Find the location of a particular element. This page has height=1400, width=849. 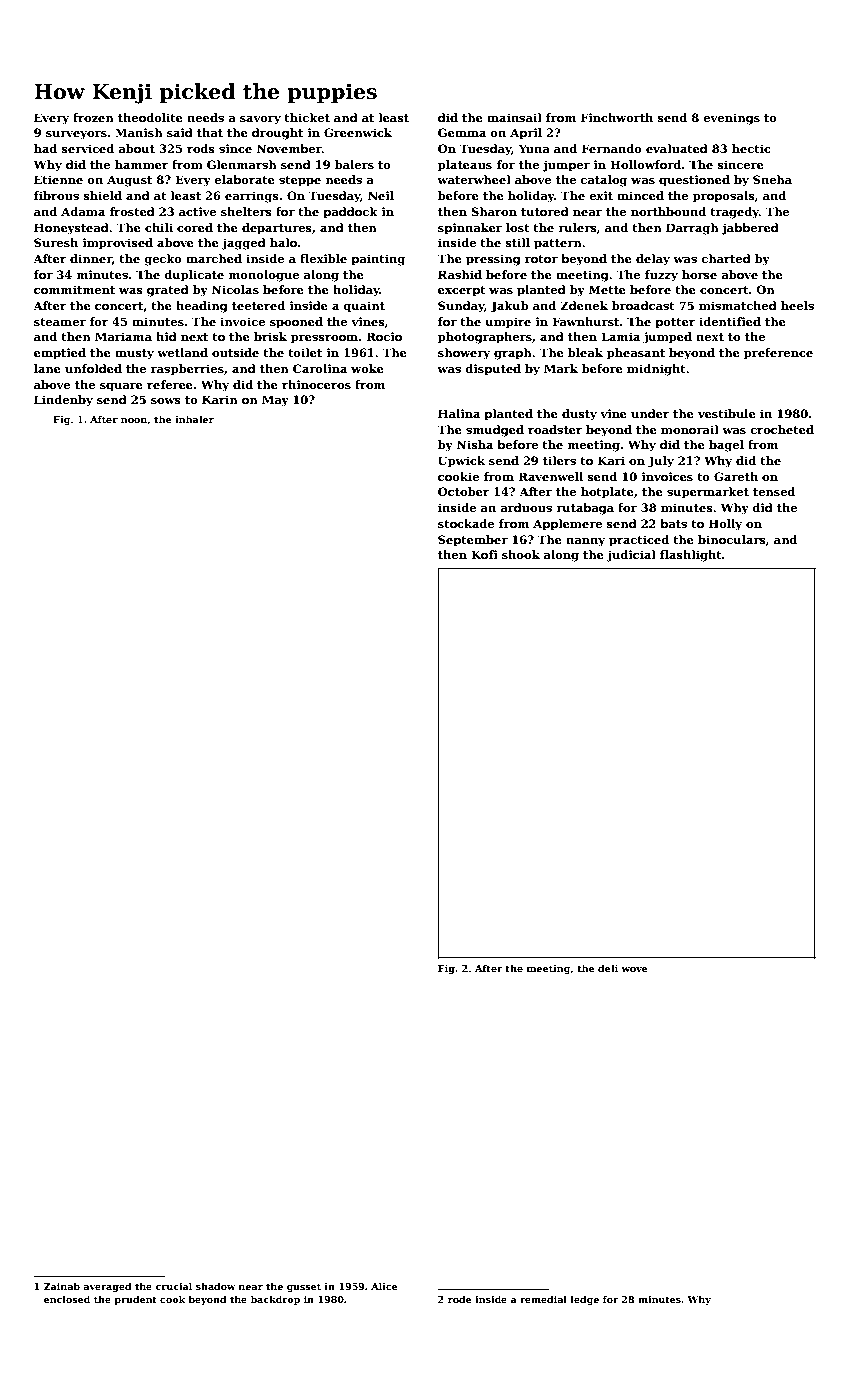

ledge is located at coordinates (585, 1300).
